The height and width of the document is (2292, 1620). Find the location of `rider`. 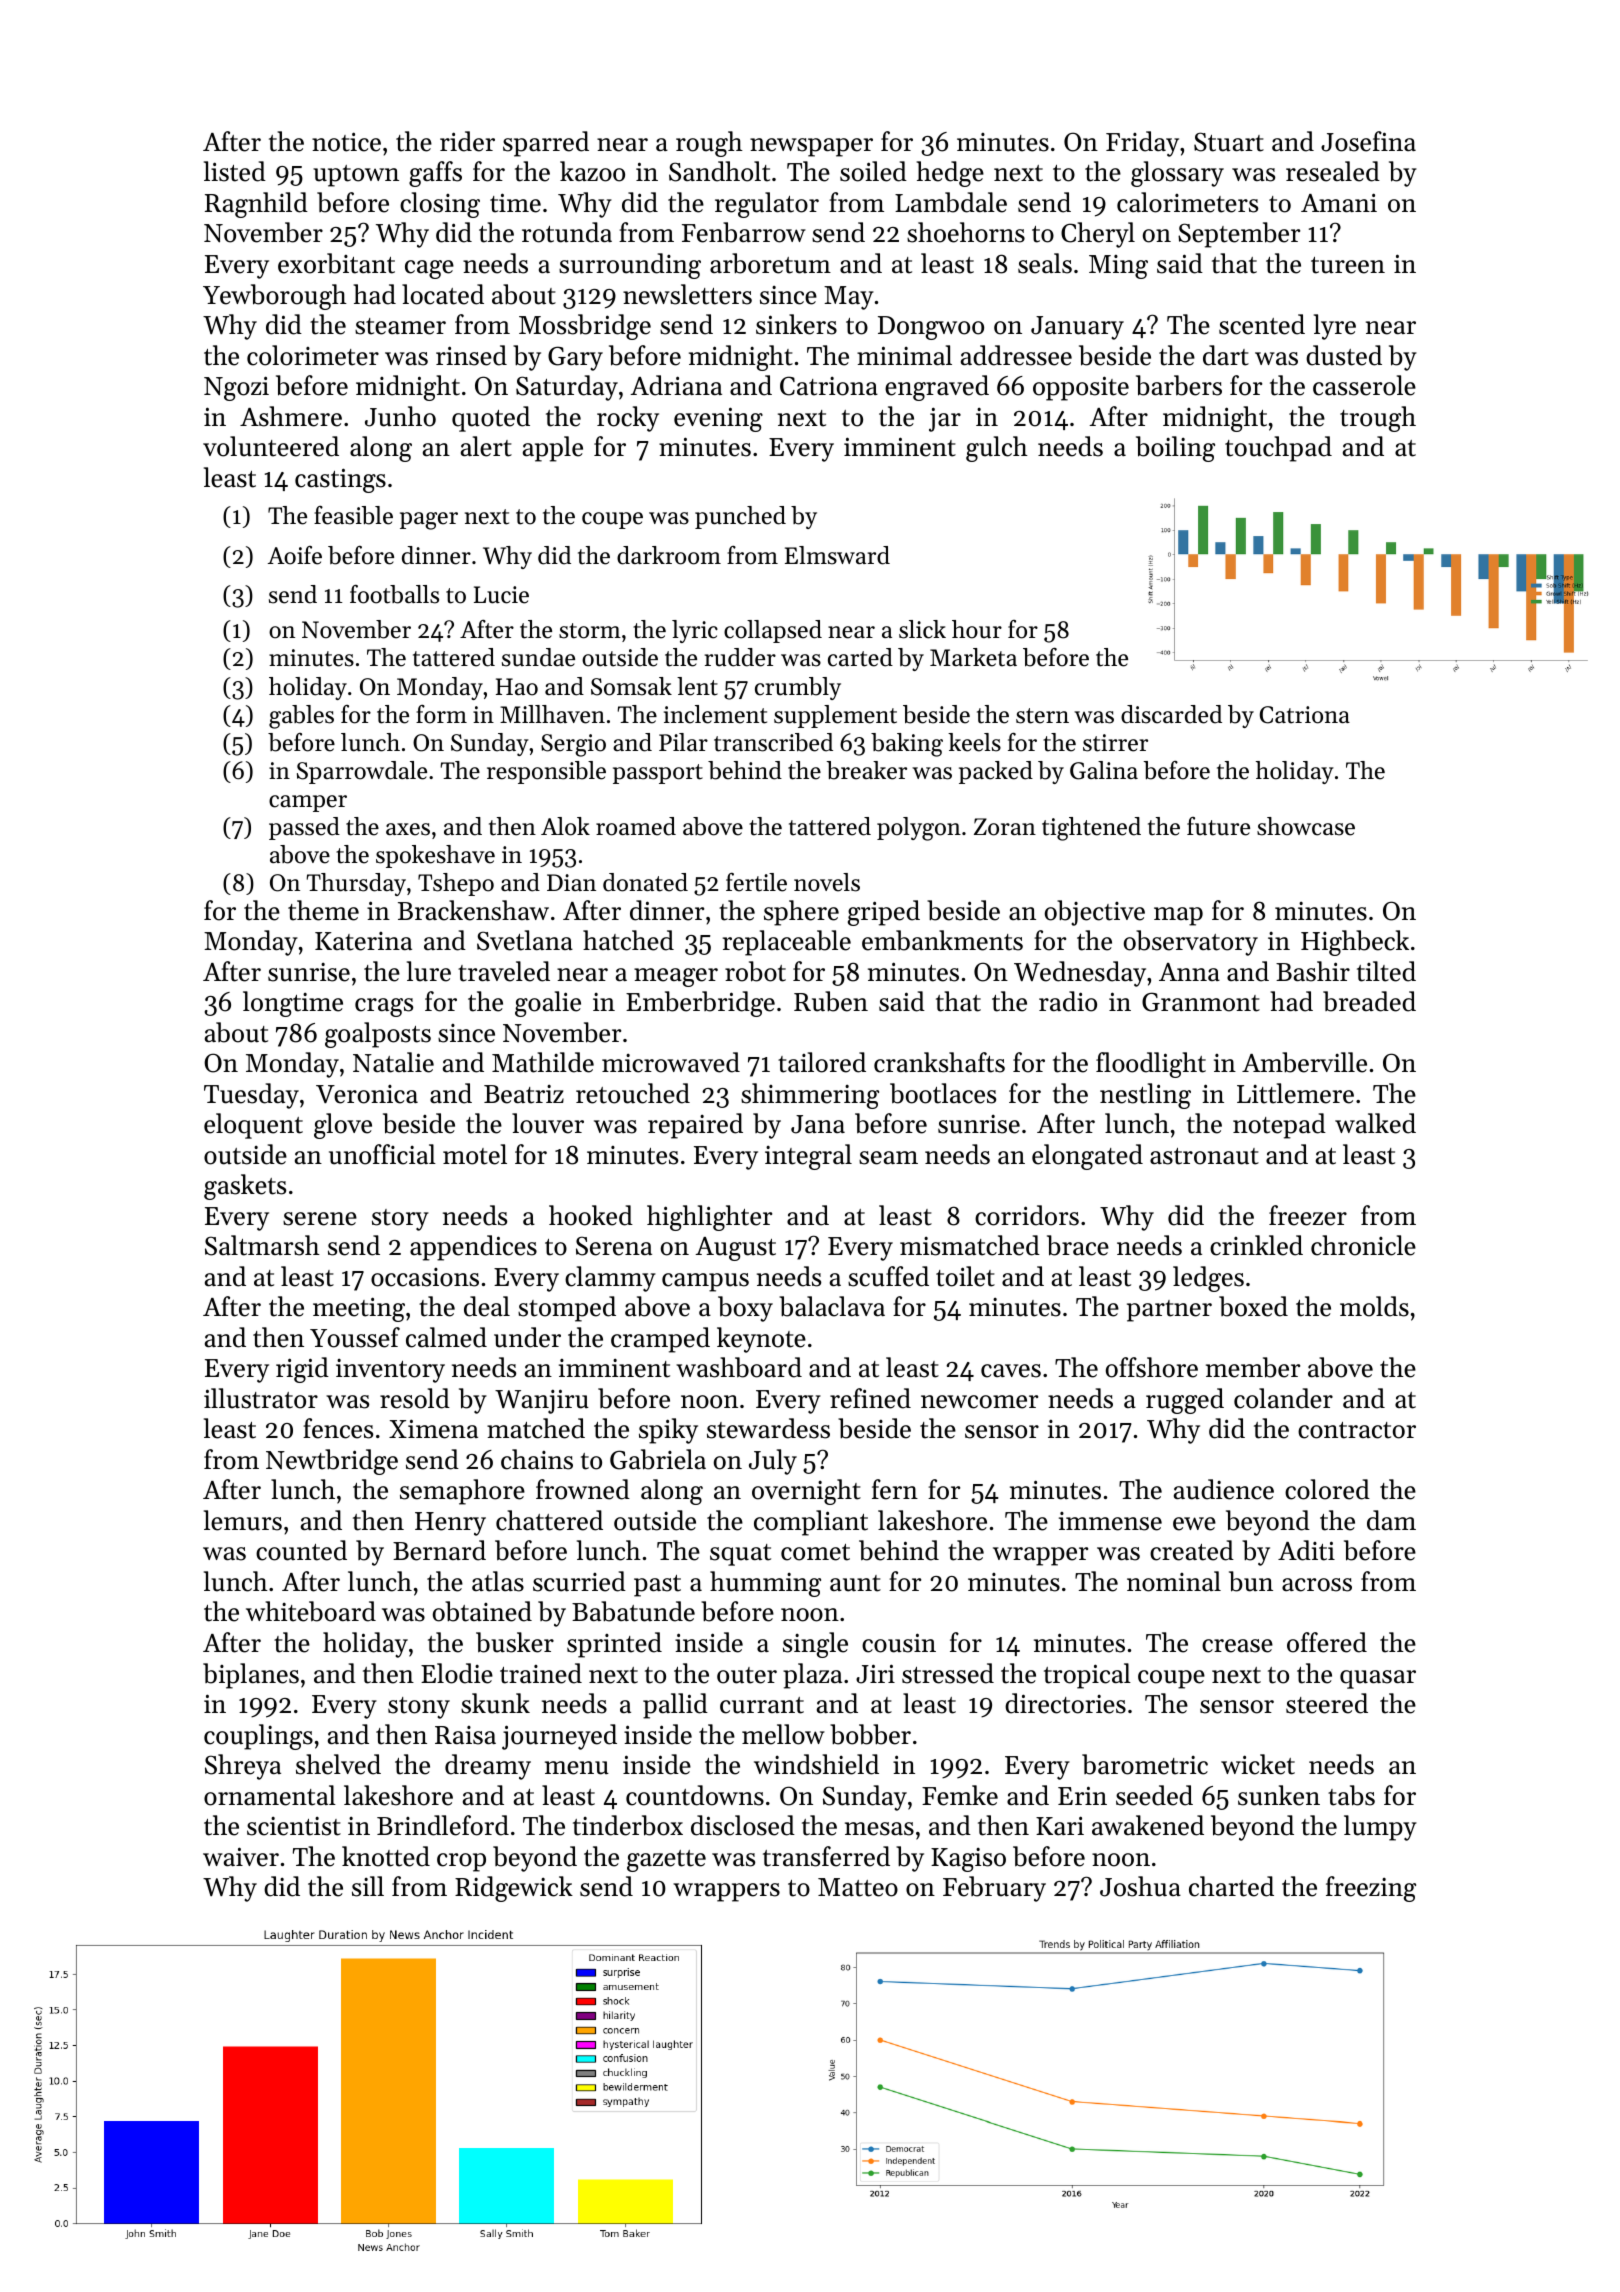

rider is located at coordinates (467, 141).
